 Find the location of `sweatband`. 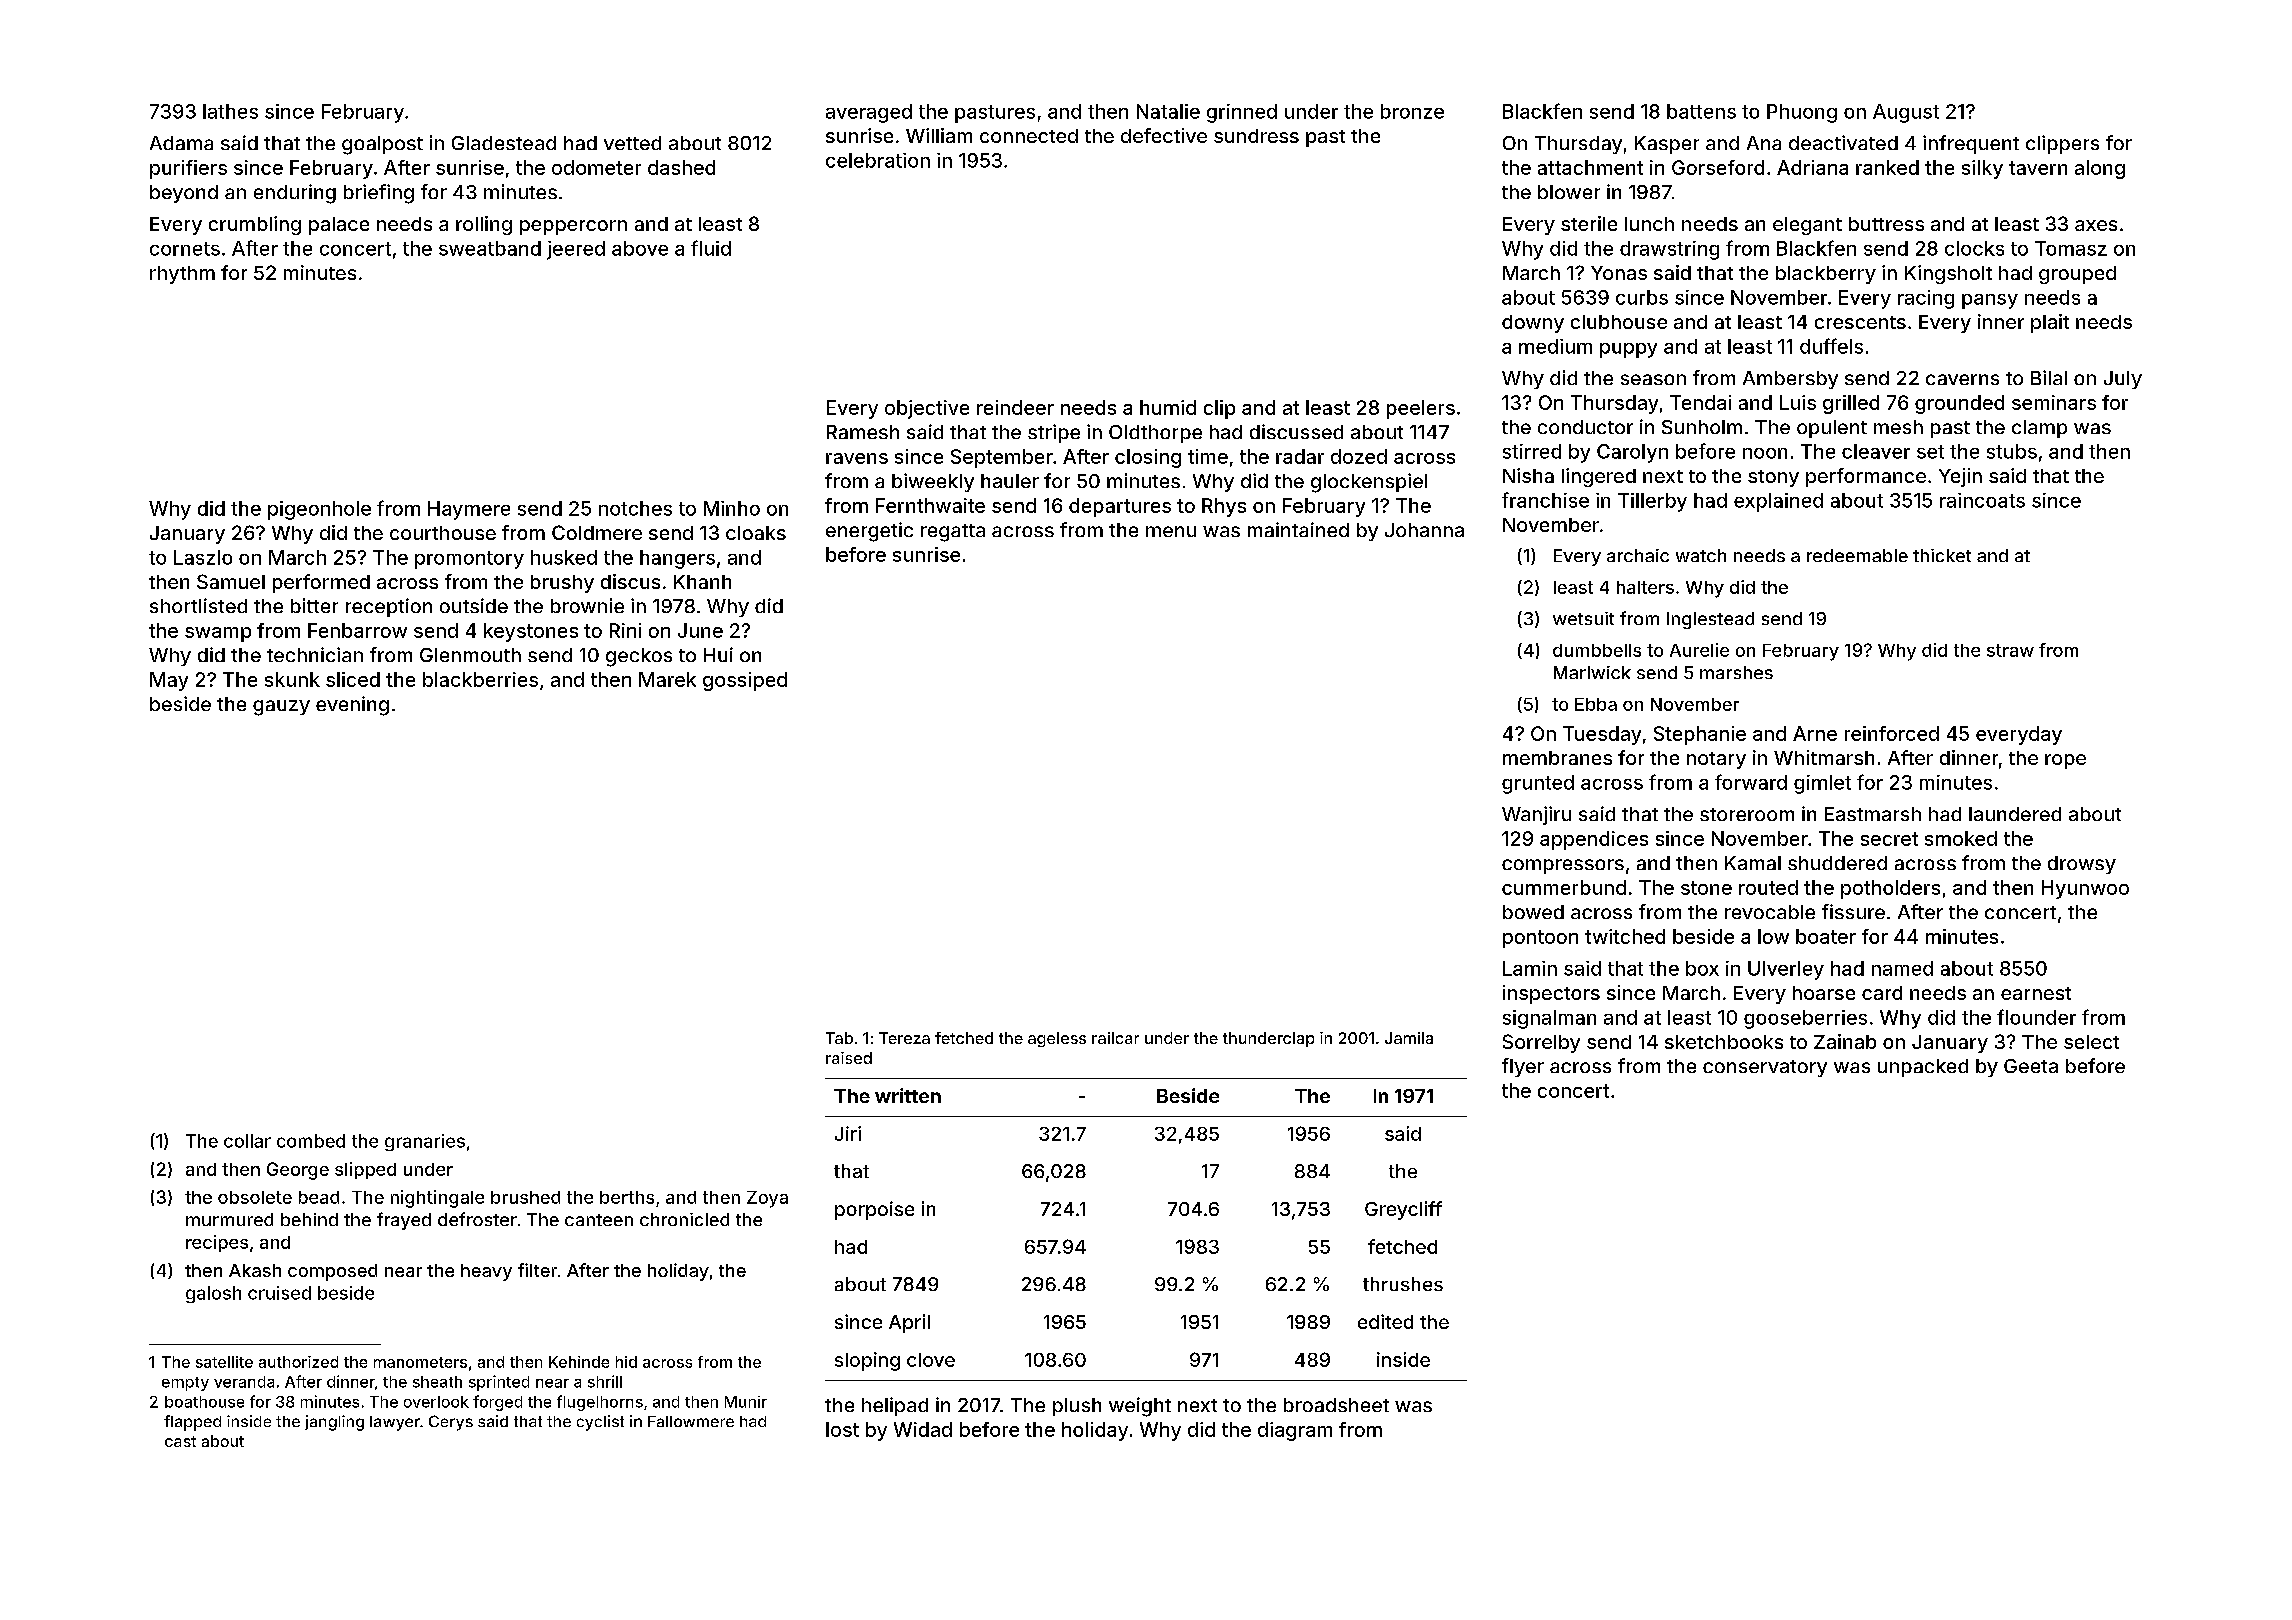

sweatband is located at coordinates (490, 248).
